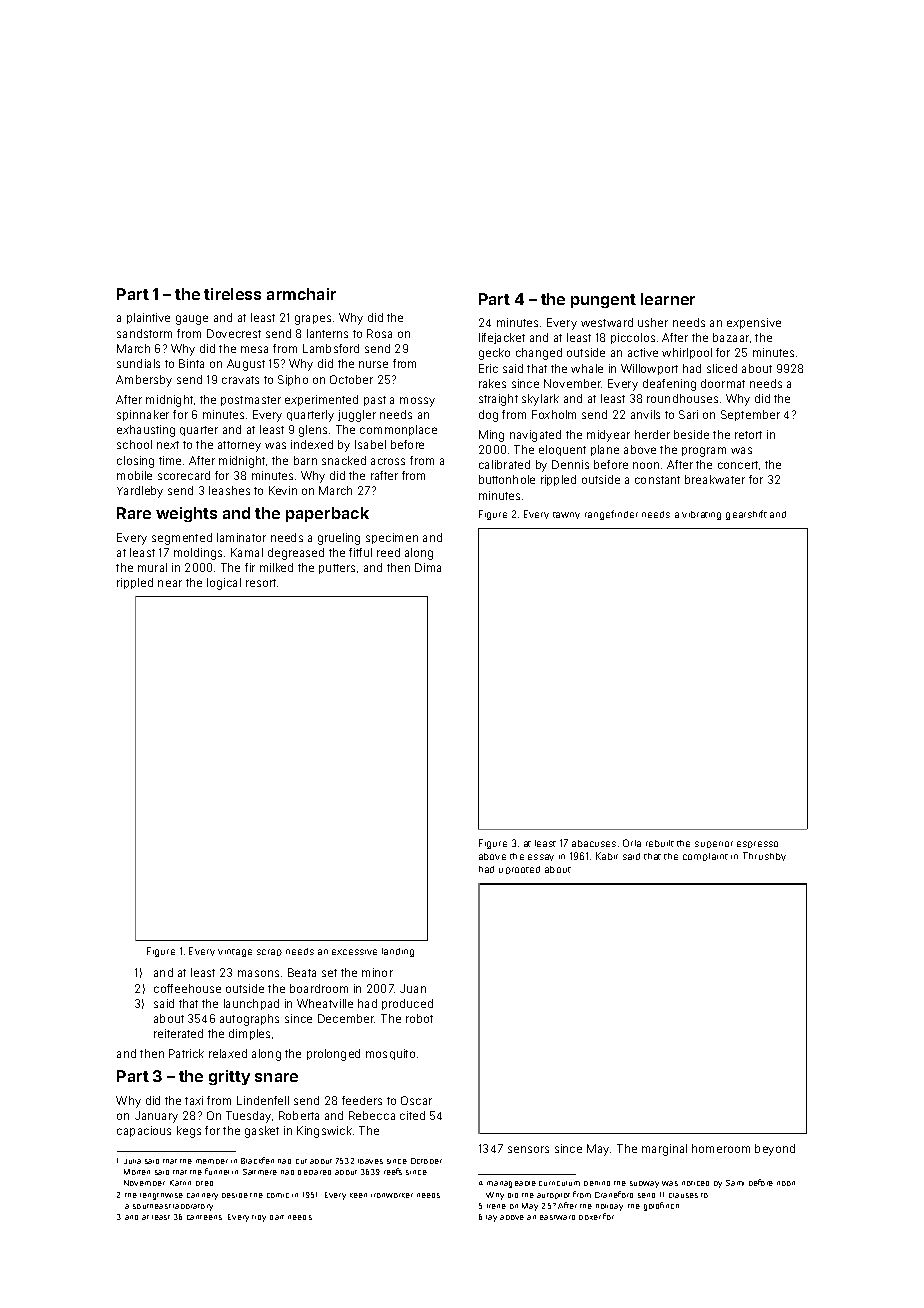  Describe the element at coordinates (668, 299) in the image. I see `learner` at that location.
